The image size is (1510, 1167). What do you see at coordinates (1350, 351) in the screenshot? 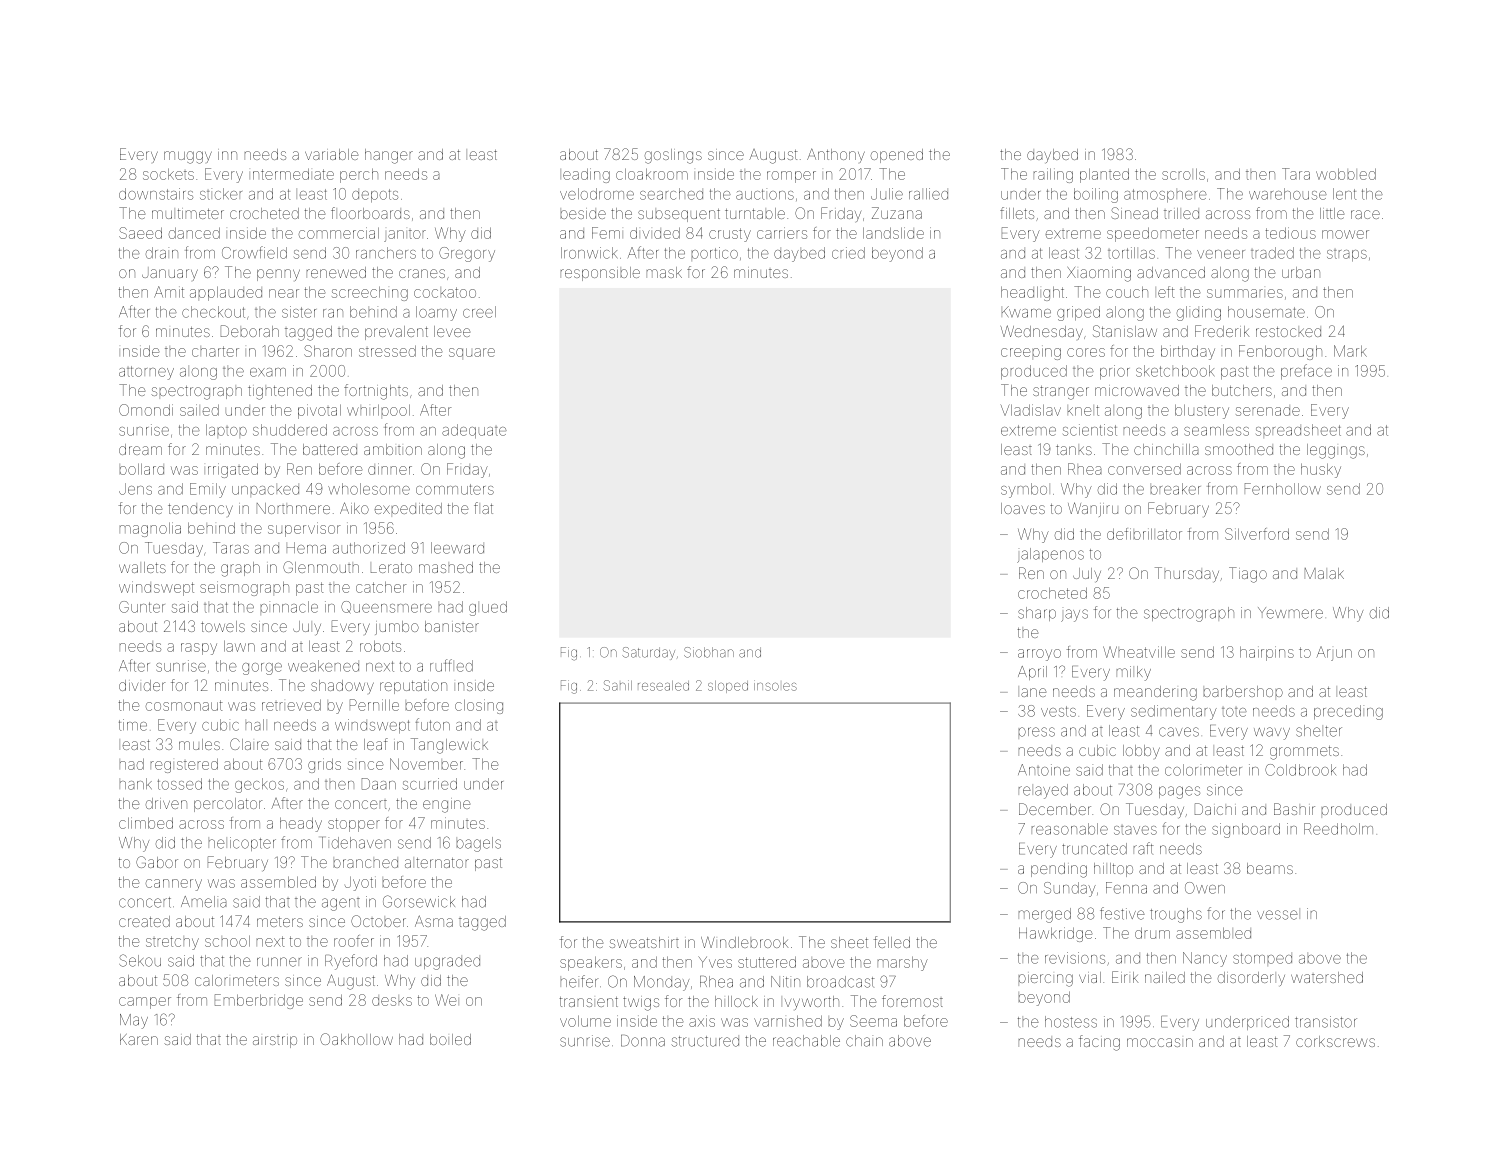
I see `Mark` at bounding box center [1350, 351].
